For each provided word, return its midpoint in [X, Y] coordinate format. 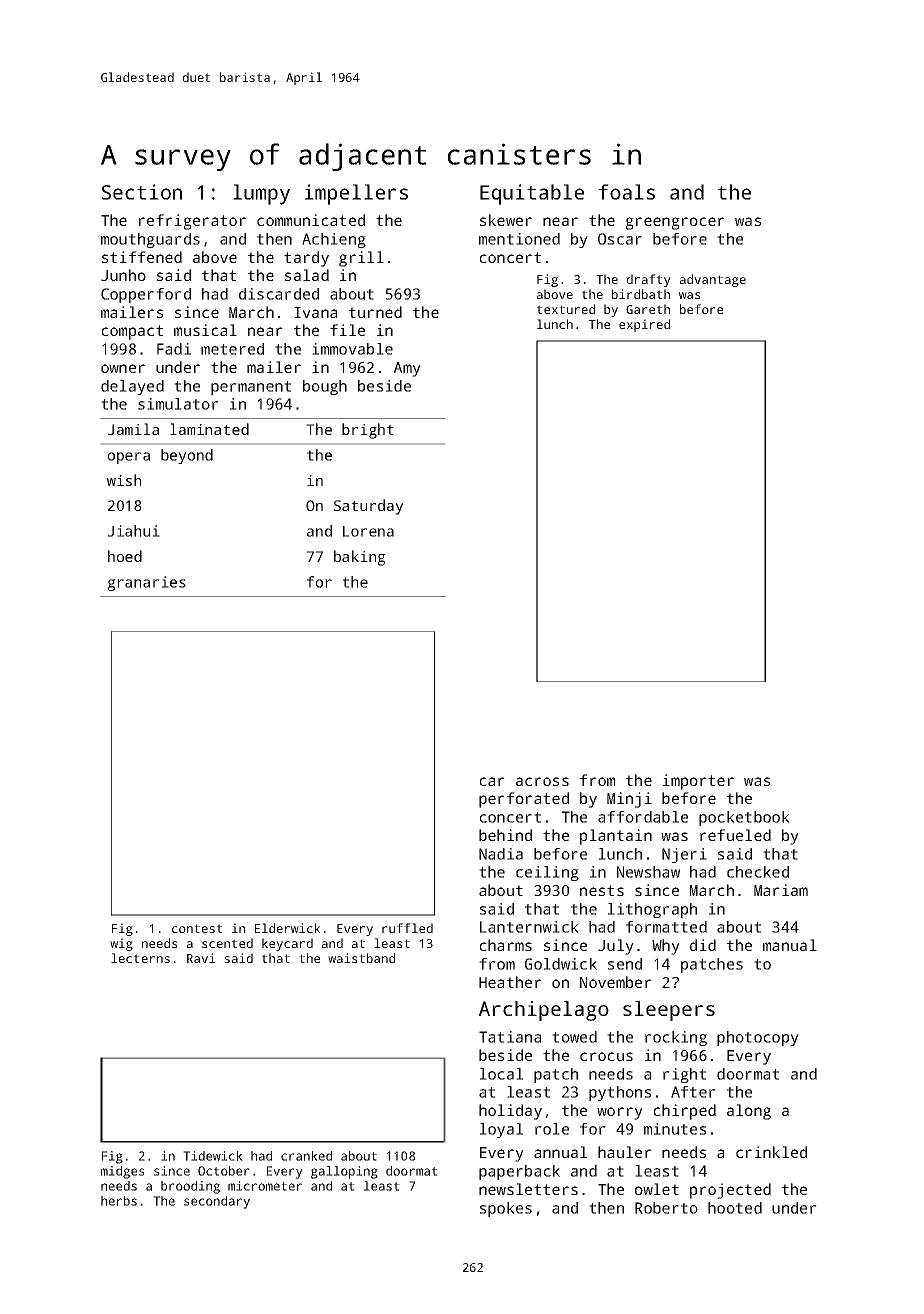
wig [121, 944]
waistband [361, 958]
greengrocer [675, 223]
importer [698, 782]
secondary [217, 1202]
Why [666, 947]
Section [142, 192]
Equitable [532, 194]
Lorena [368, 531]
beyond [187, 456]
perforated [524, 800]
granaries [146, 583]
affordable [643, 817]
